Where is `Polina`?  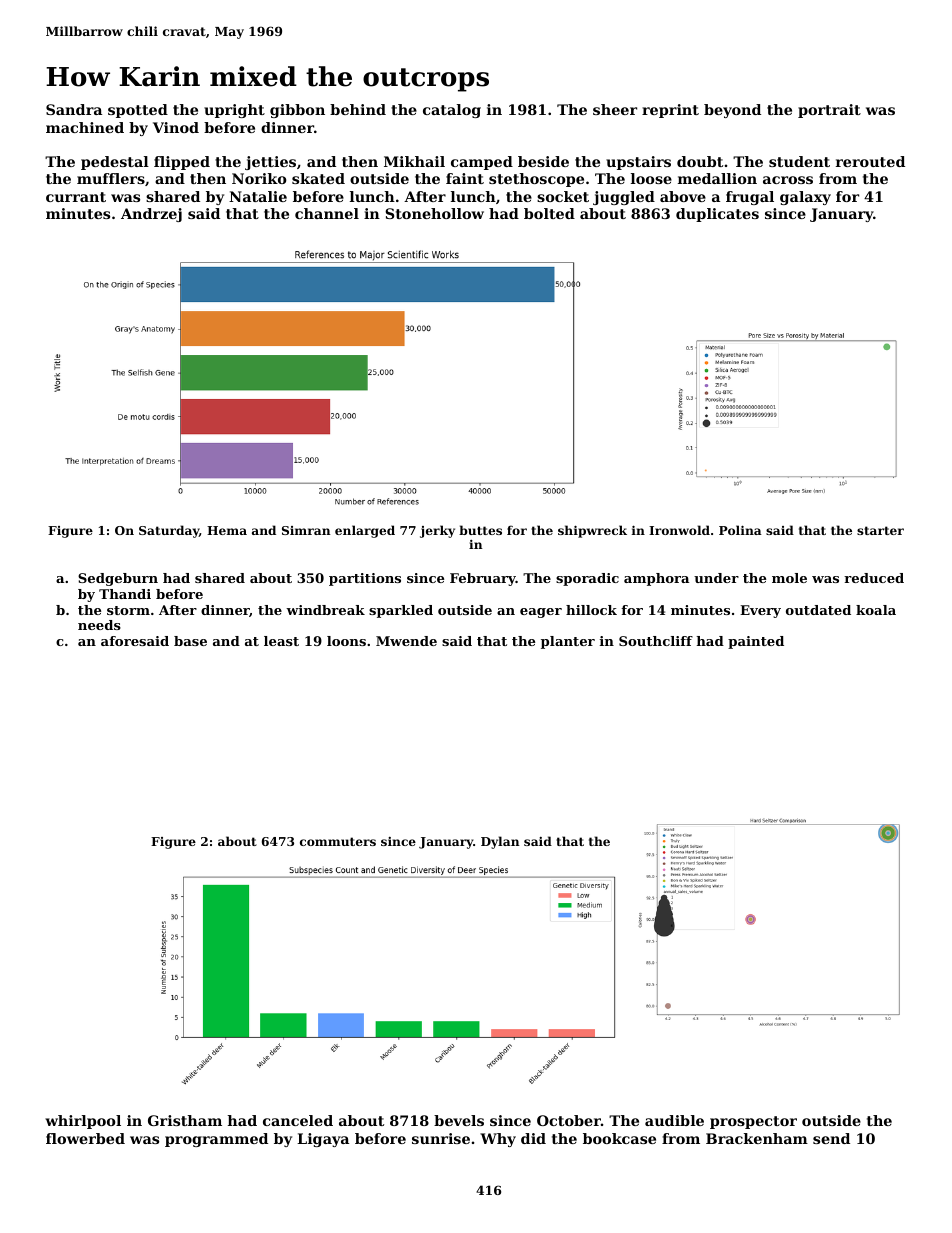 Polina is located at coordinates (740, 530).
